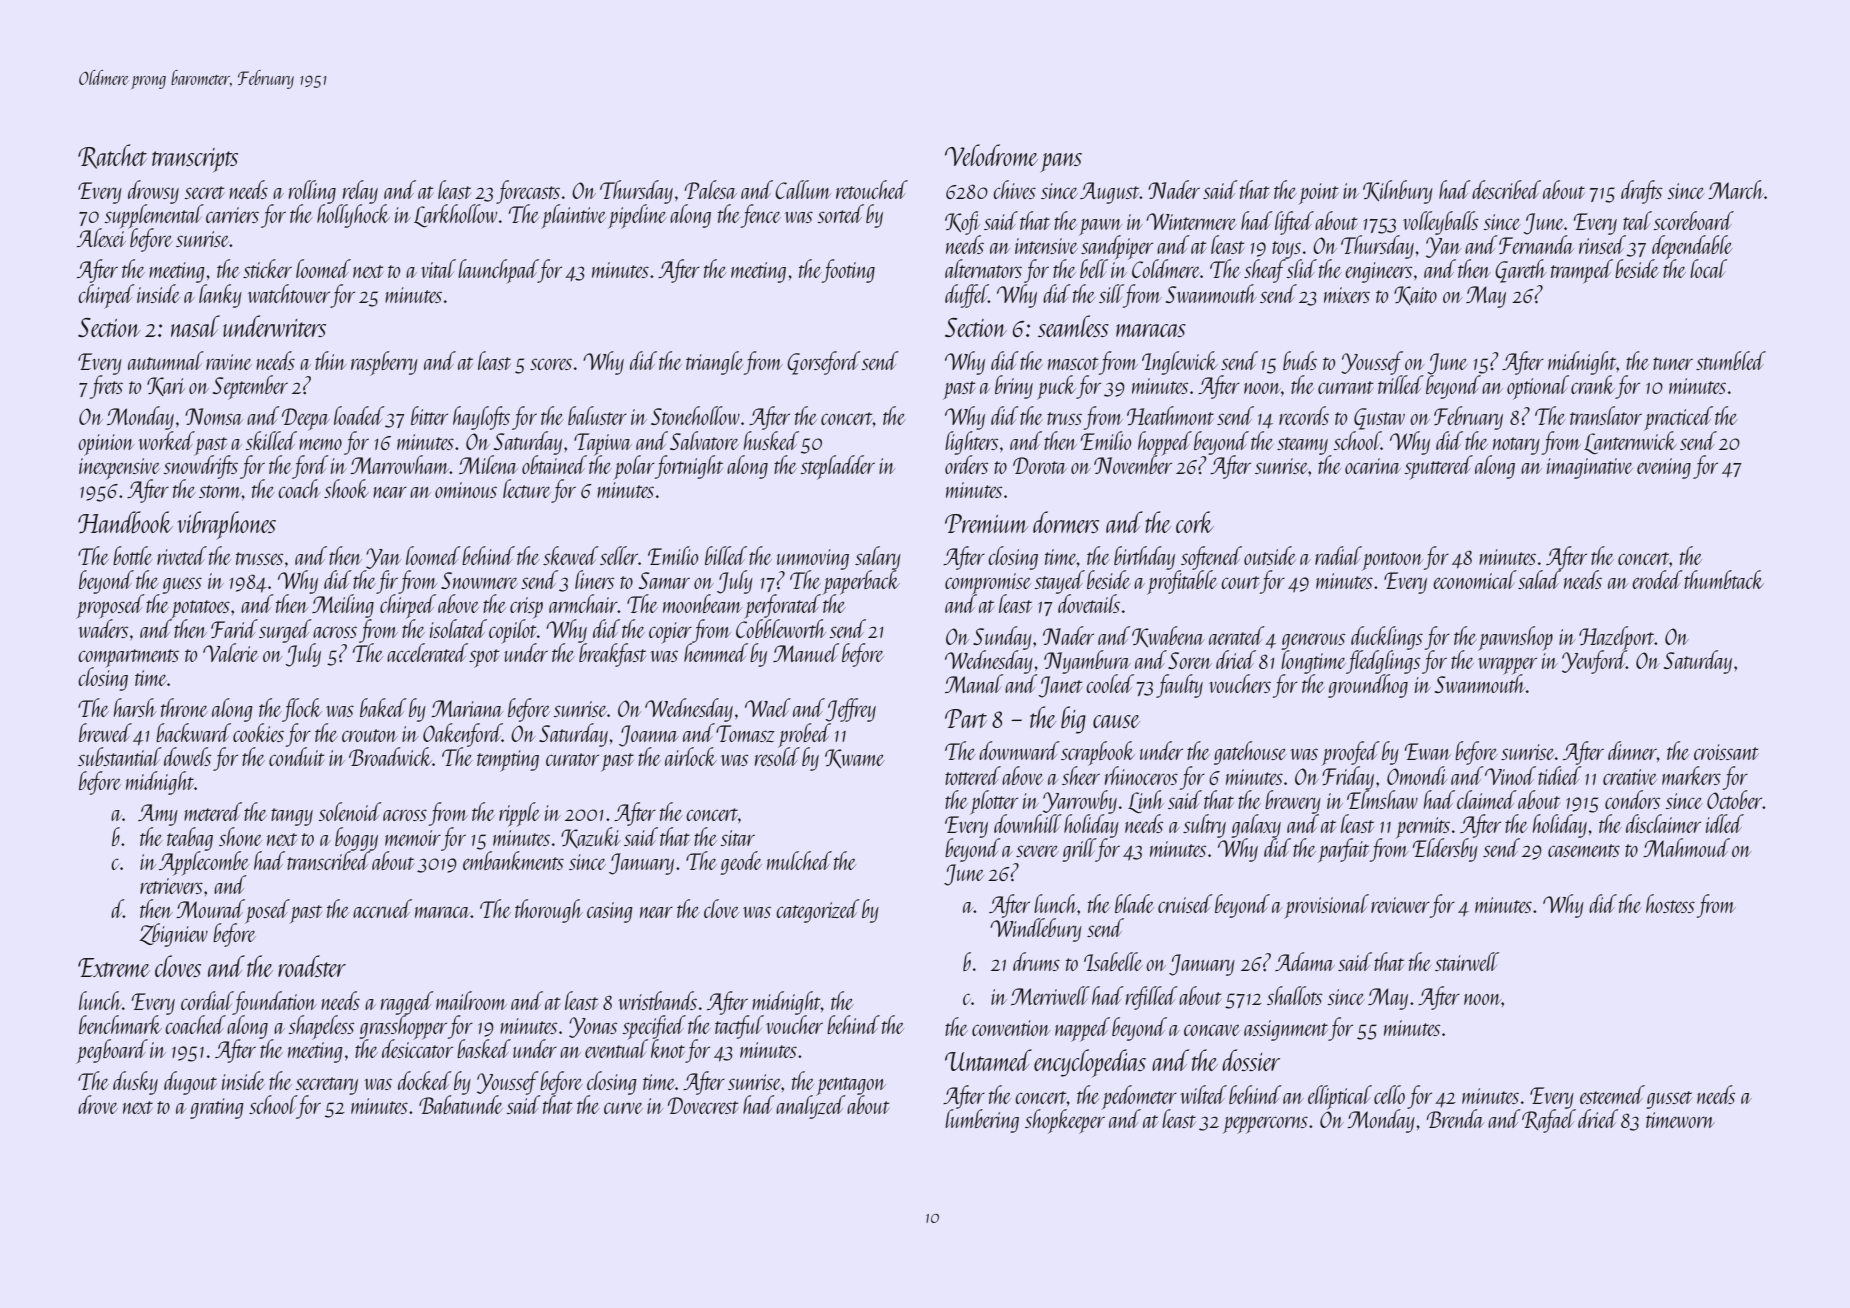  What do you see at coordinates (217, 1108) in the document?
I see `grating` at bounding box center [217, 1108].
